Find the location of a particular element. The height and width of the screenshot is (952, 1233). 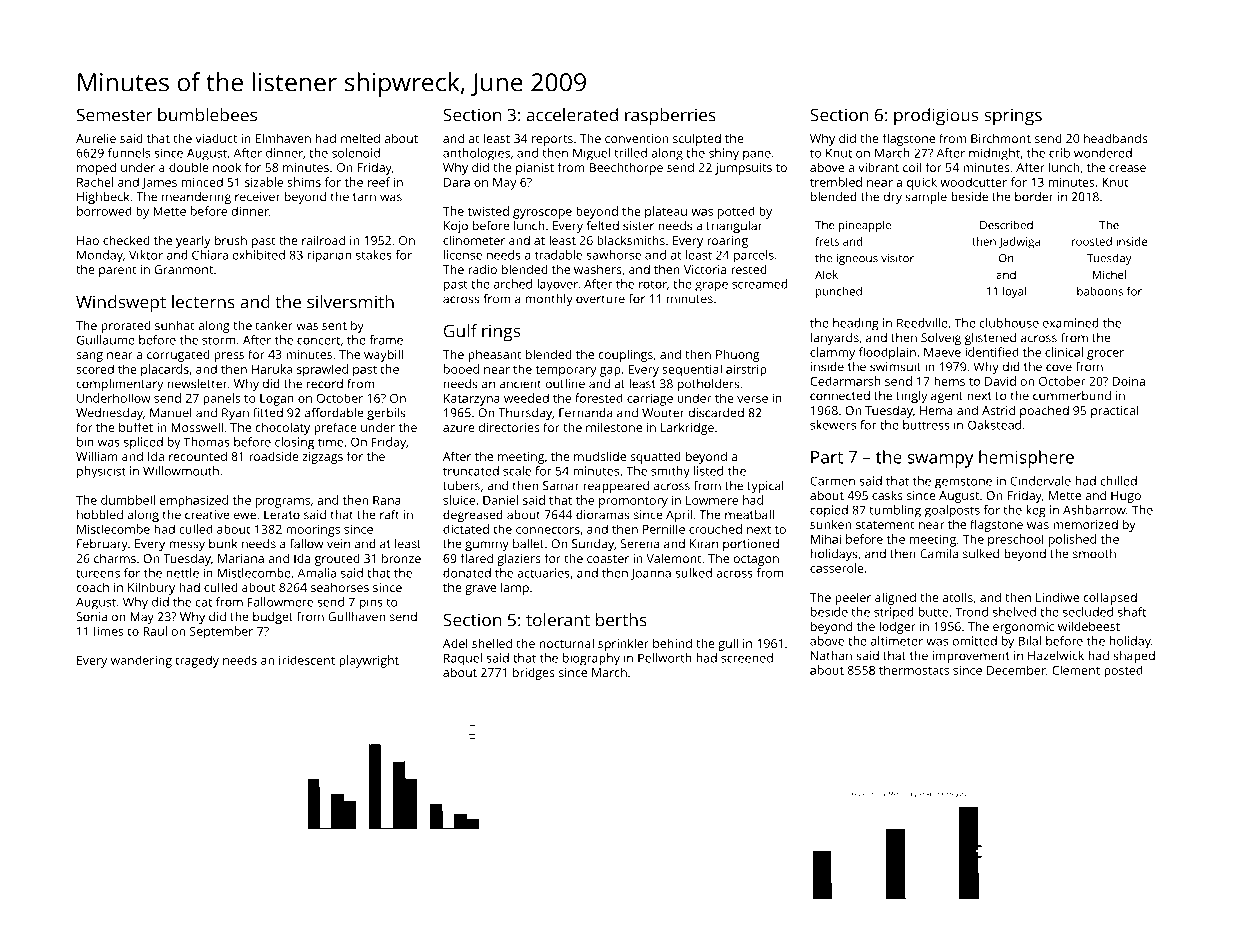

iridescent is located at coordinates (307, 660).
